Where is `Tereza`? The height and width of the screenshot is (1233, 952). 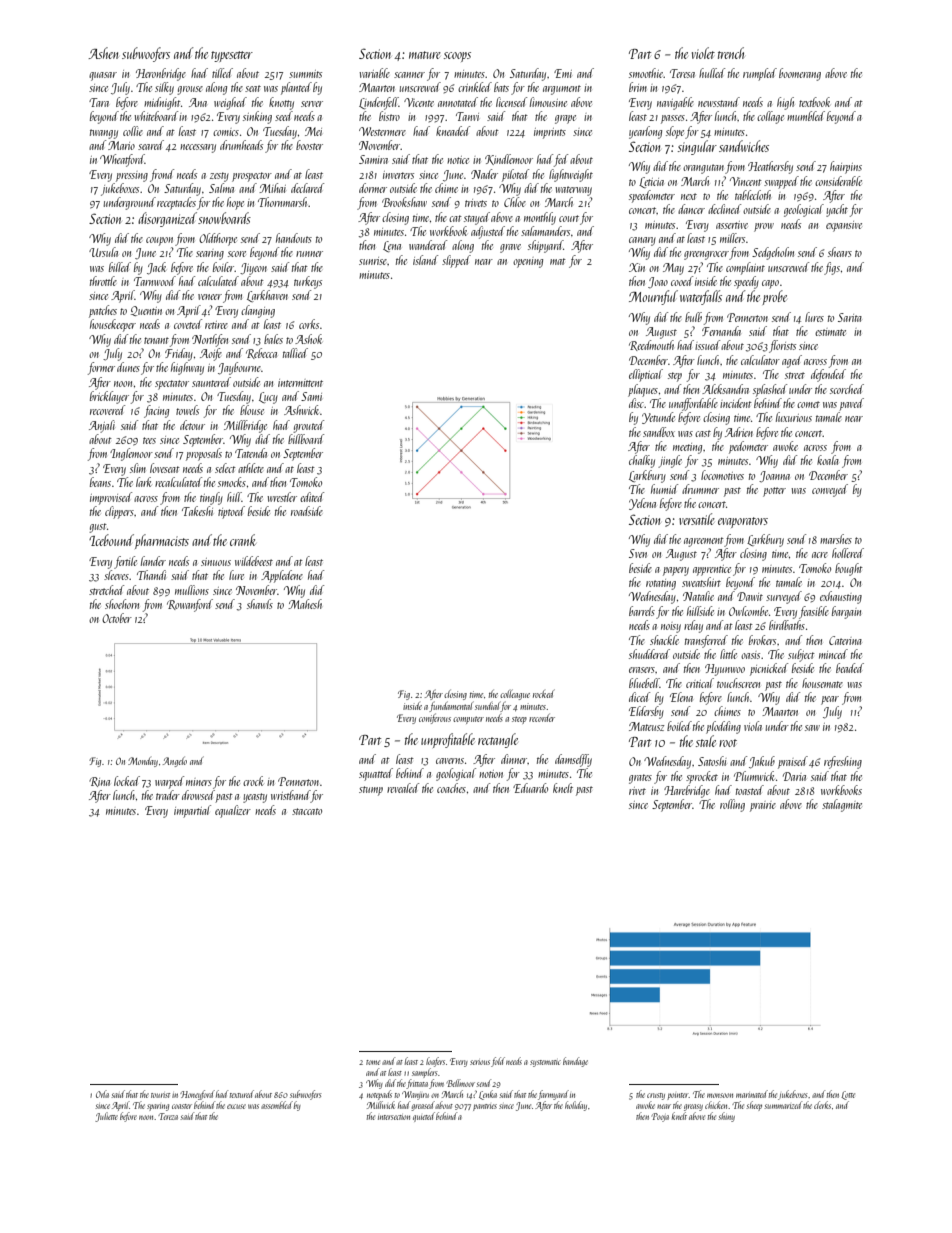
Tereza is located at coordinates (168, 1116).
